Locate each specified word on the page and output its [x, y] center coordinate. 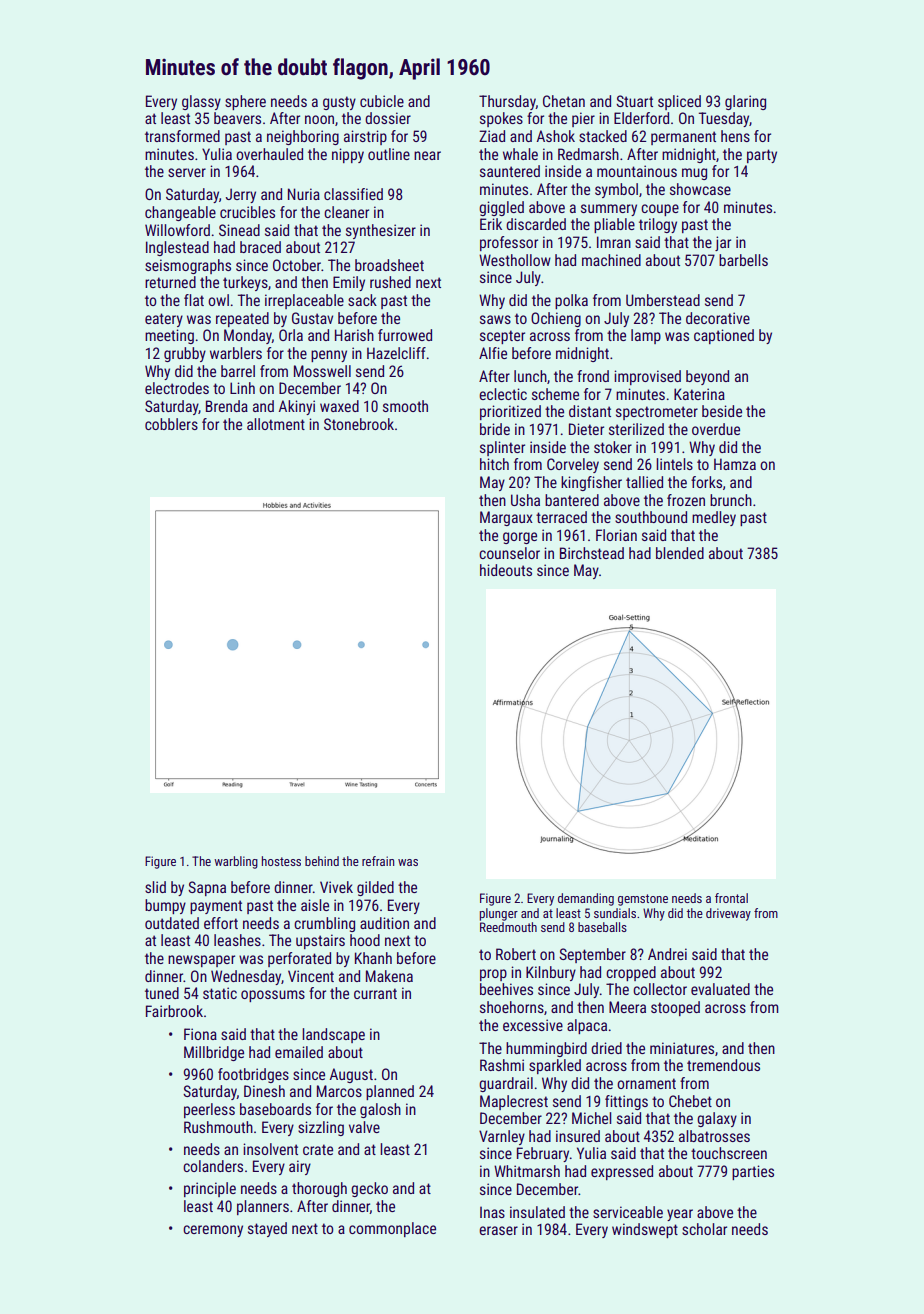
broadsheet [389, 265]
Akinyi [297, 407]
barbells [743, 260]
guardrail [506, 1084]
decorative [718, 318]
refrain [378, 861]
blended [680, 553]
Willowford [177, 230]
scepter [502, 337]
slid [155, 887]
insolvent [270, 1149]
